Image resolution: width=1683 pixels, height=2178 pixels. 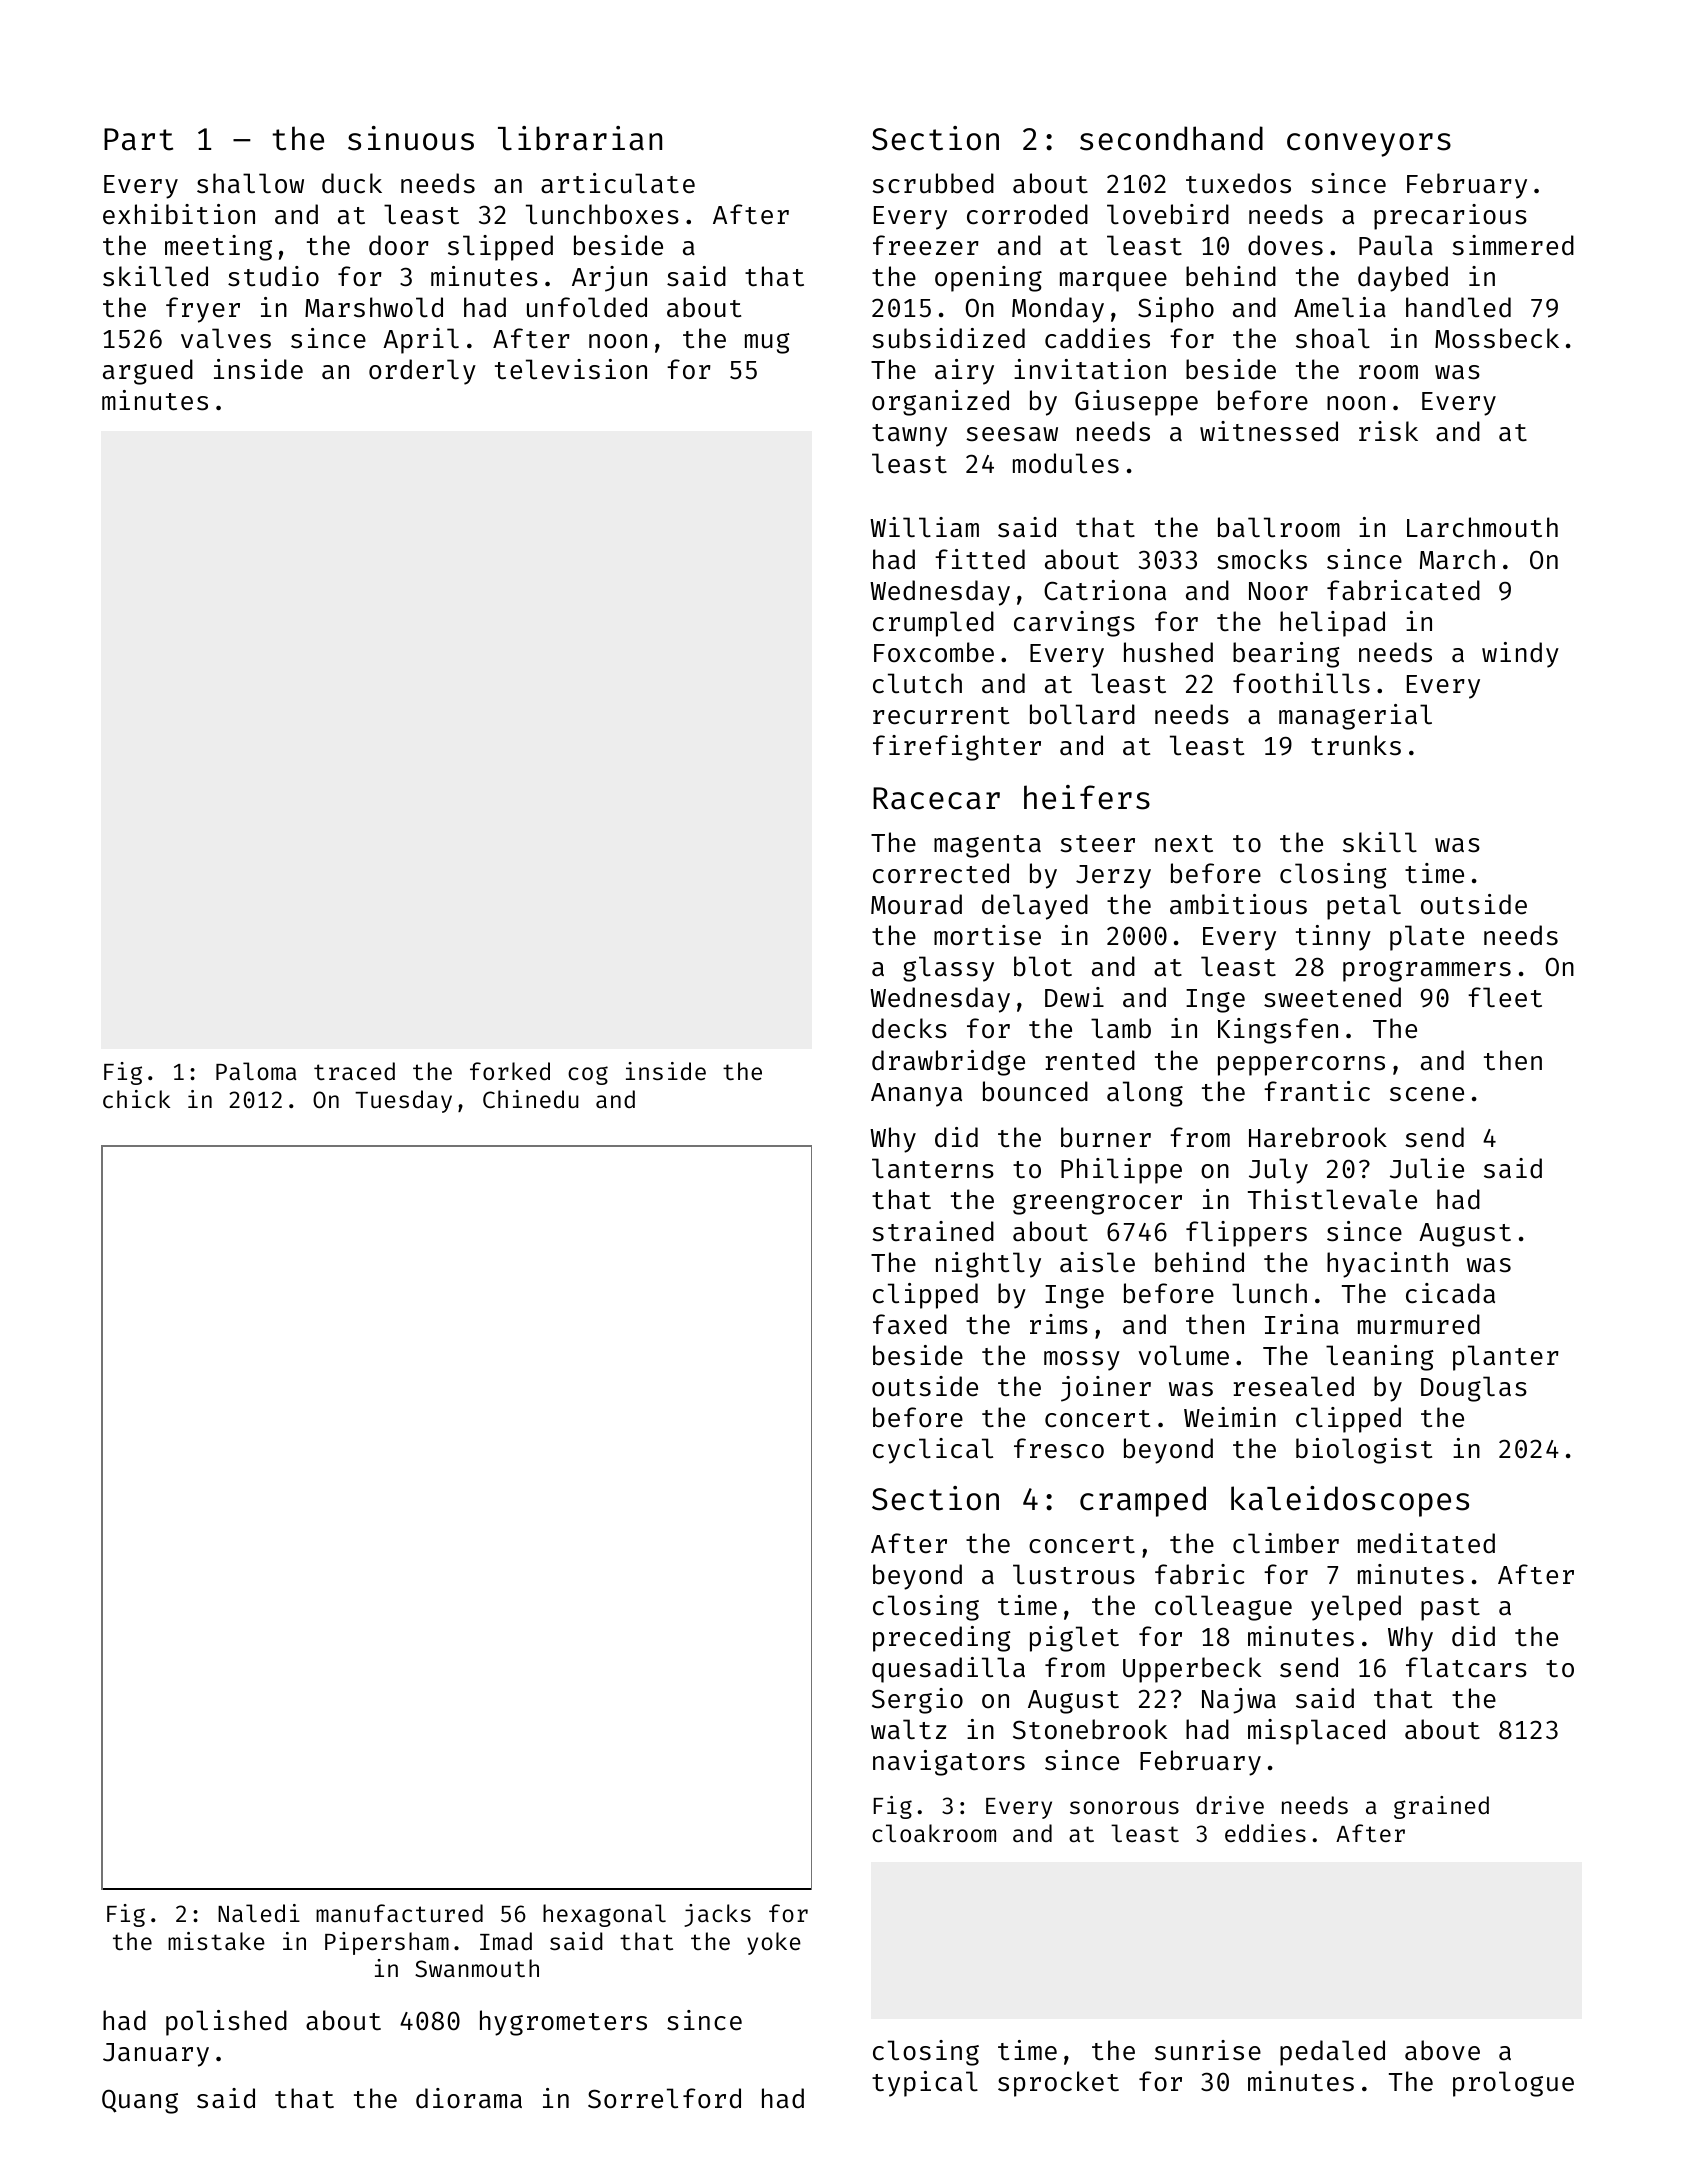 What do you see at coordinates (933, 183) in the screenshot?
I see `scrubbed` at bounding box center [933, 183].
